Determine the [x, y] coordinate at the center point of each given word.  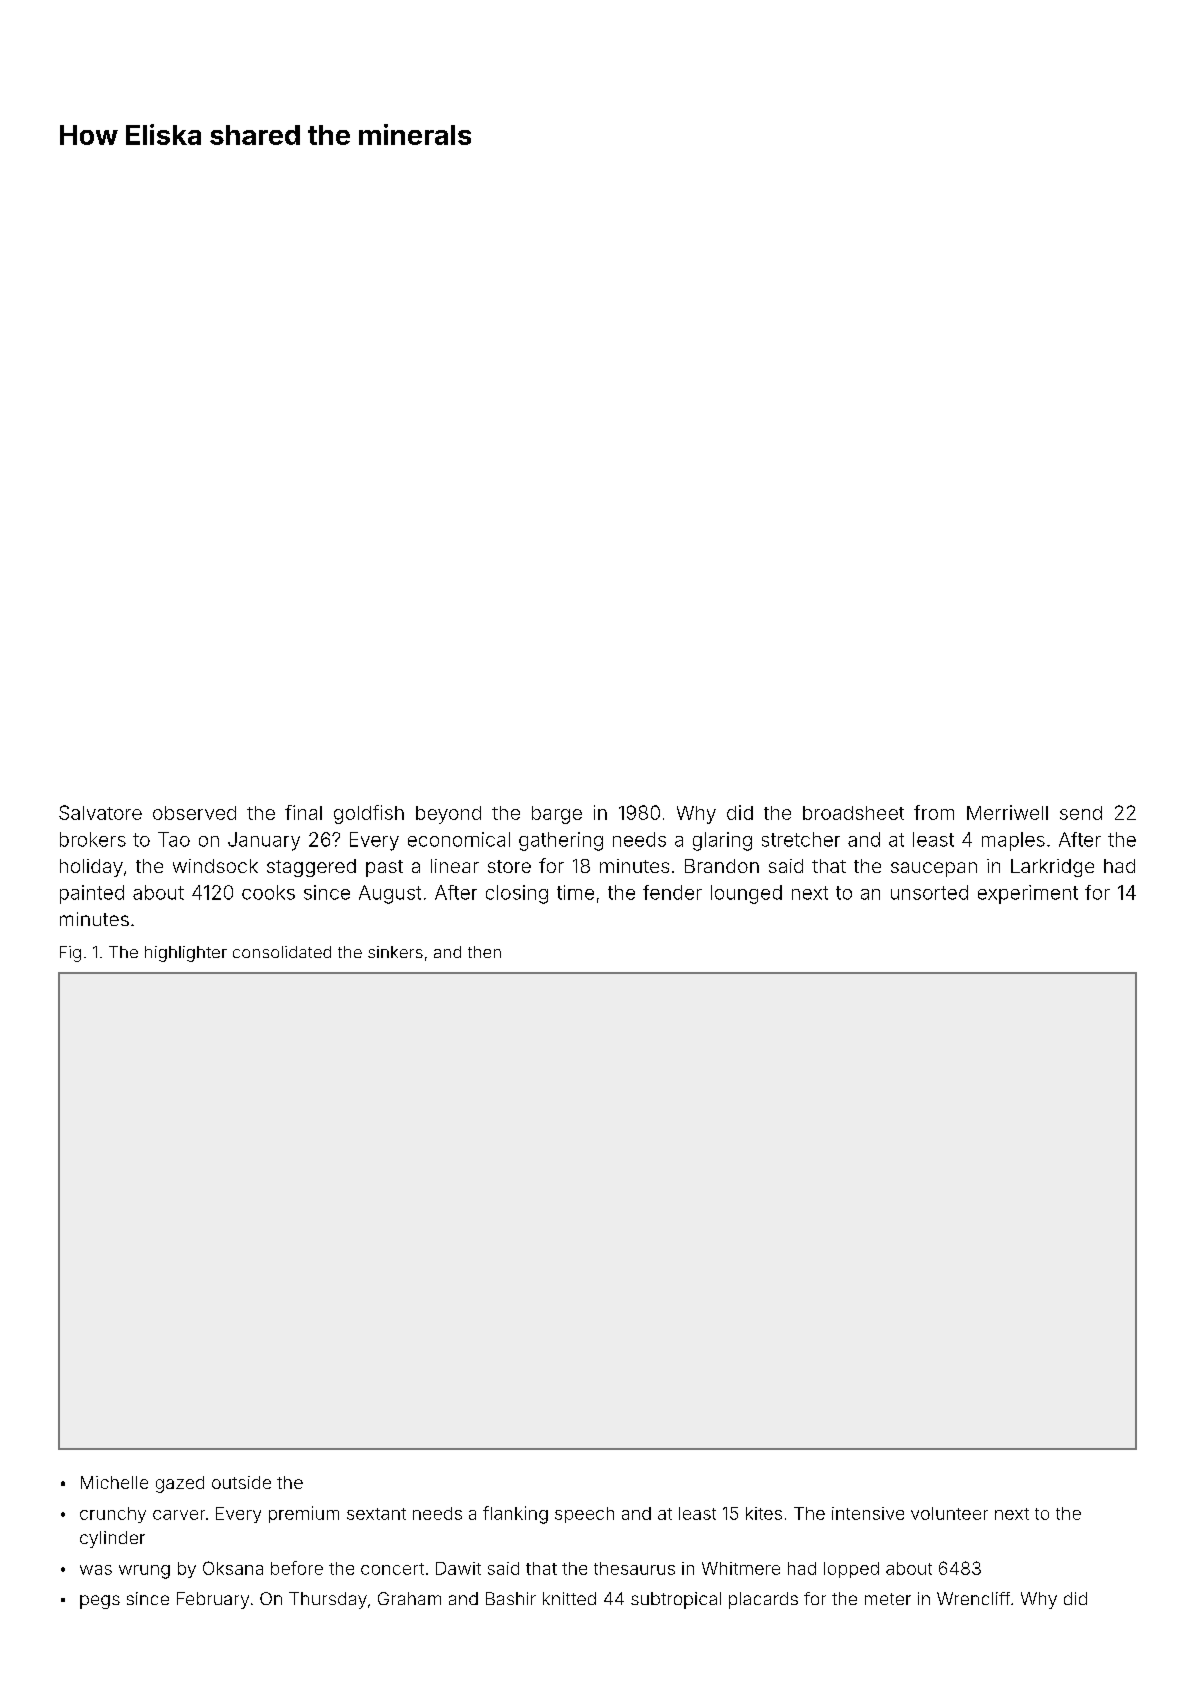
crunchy [113, 1515]
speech [584, 1515]
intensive [868, 1513]
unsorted [929, 892]
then [484, 952]
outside [241, 1482]
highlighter [186, 954]
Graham [409, 1598]
